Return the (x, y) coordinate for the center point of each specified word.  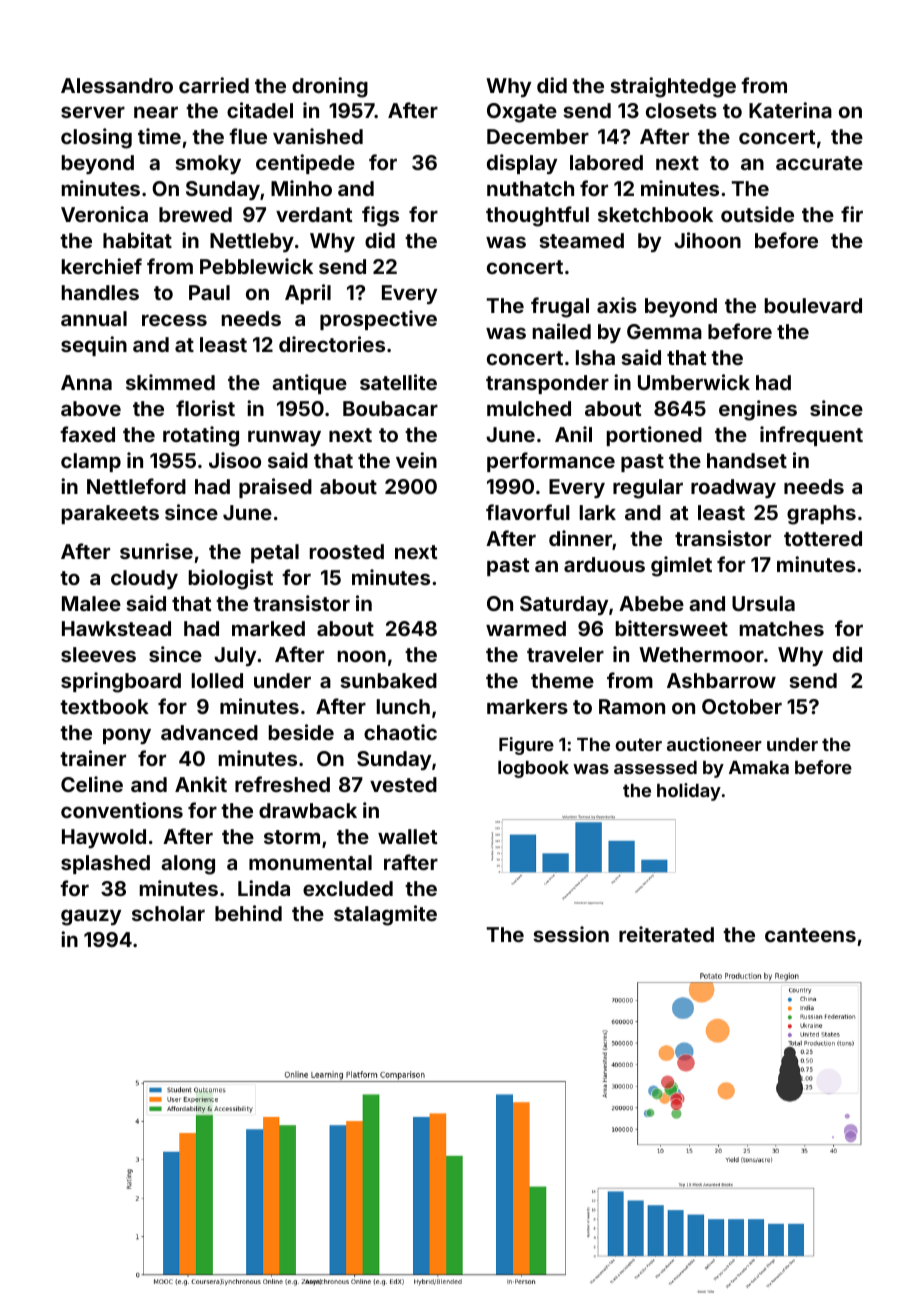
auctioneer (714, 744)
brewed (195, 214)
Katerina (790, 110)
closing (96, 138)
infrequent (811, 436)
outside (757, 214)
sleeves (98, 654)
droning (330, 87)
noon (362, 656)
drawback (308, 810)
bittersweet (672, 628)
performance (551, 462)
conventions (122, 810)
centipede (305, 164)
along (188, 865)
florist (205, 408)
